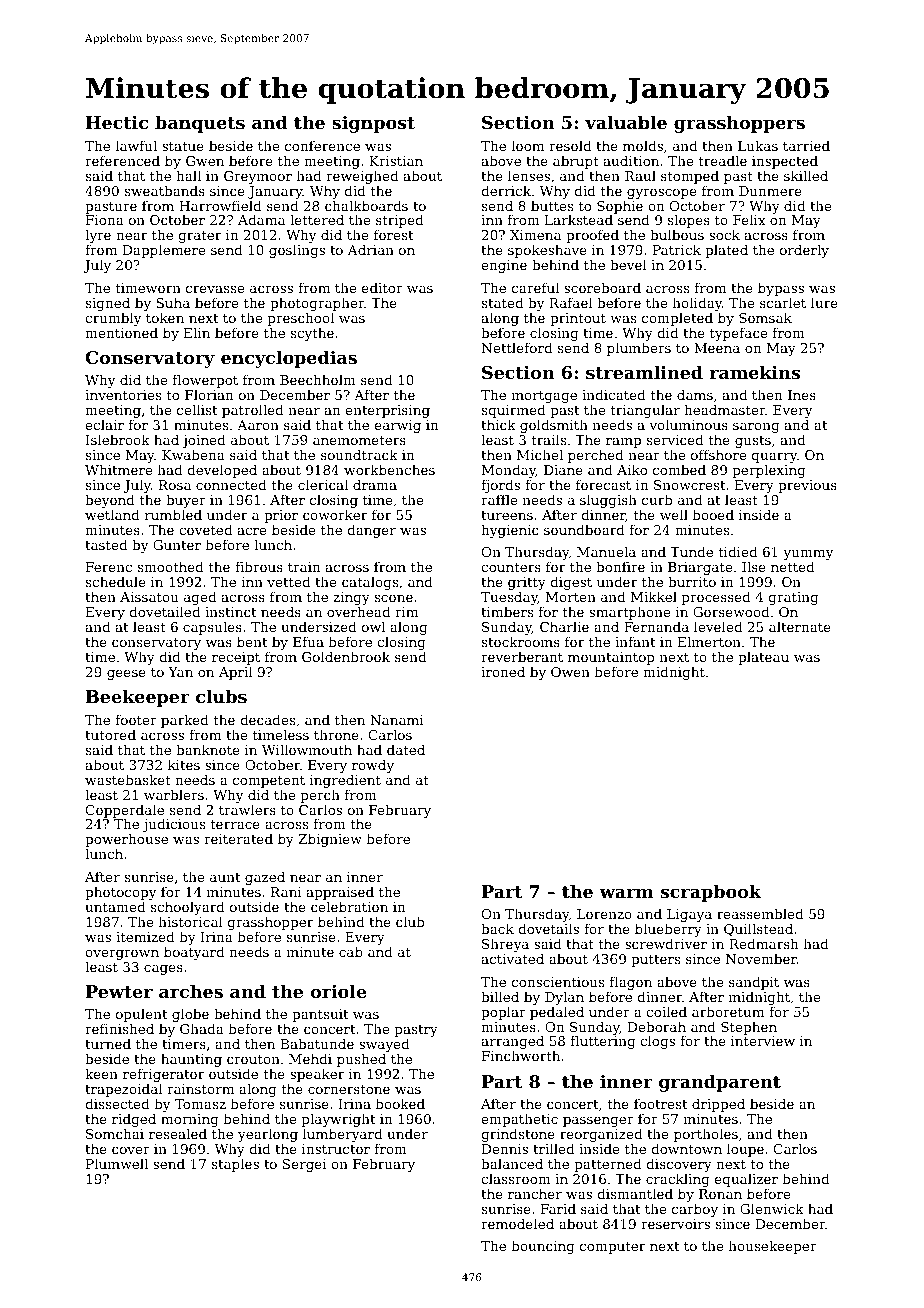 This image has height=1308, width=924. What do you see at coordinates (373, 124) in the image?
I see `signpost` at bounding box center [373, 124].
